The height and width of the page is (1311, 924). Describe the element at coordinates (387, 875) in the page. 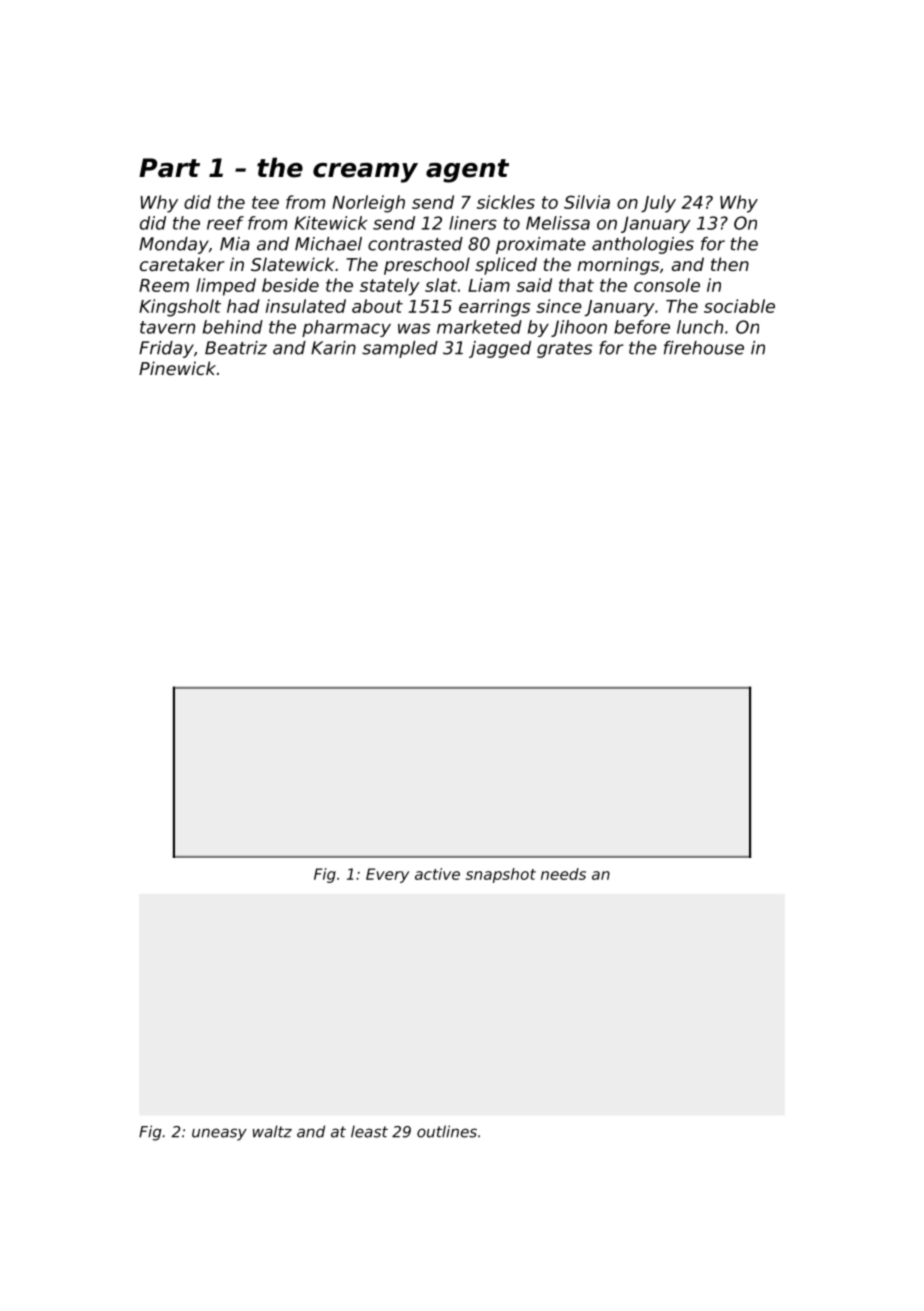

I see `Every` at that location.
